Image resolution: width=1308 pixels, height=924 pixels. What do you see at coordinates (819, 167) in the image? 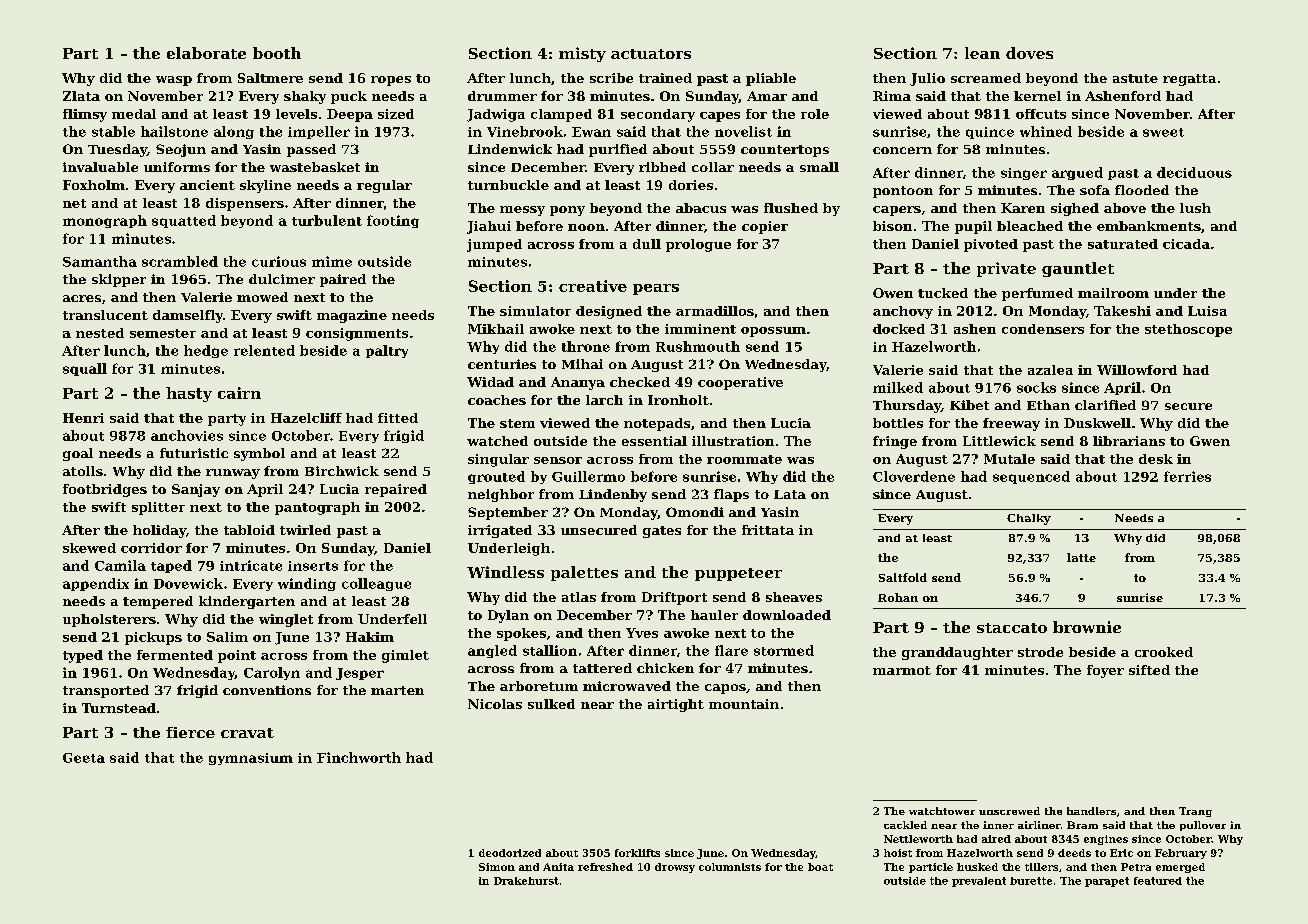
I see `small` at bounding box center [819, 167].
